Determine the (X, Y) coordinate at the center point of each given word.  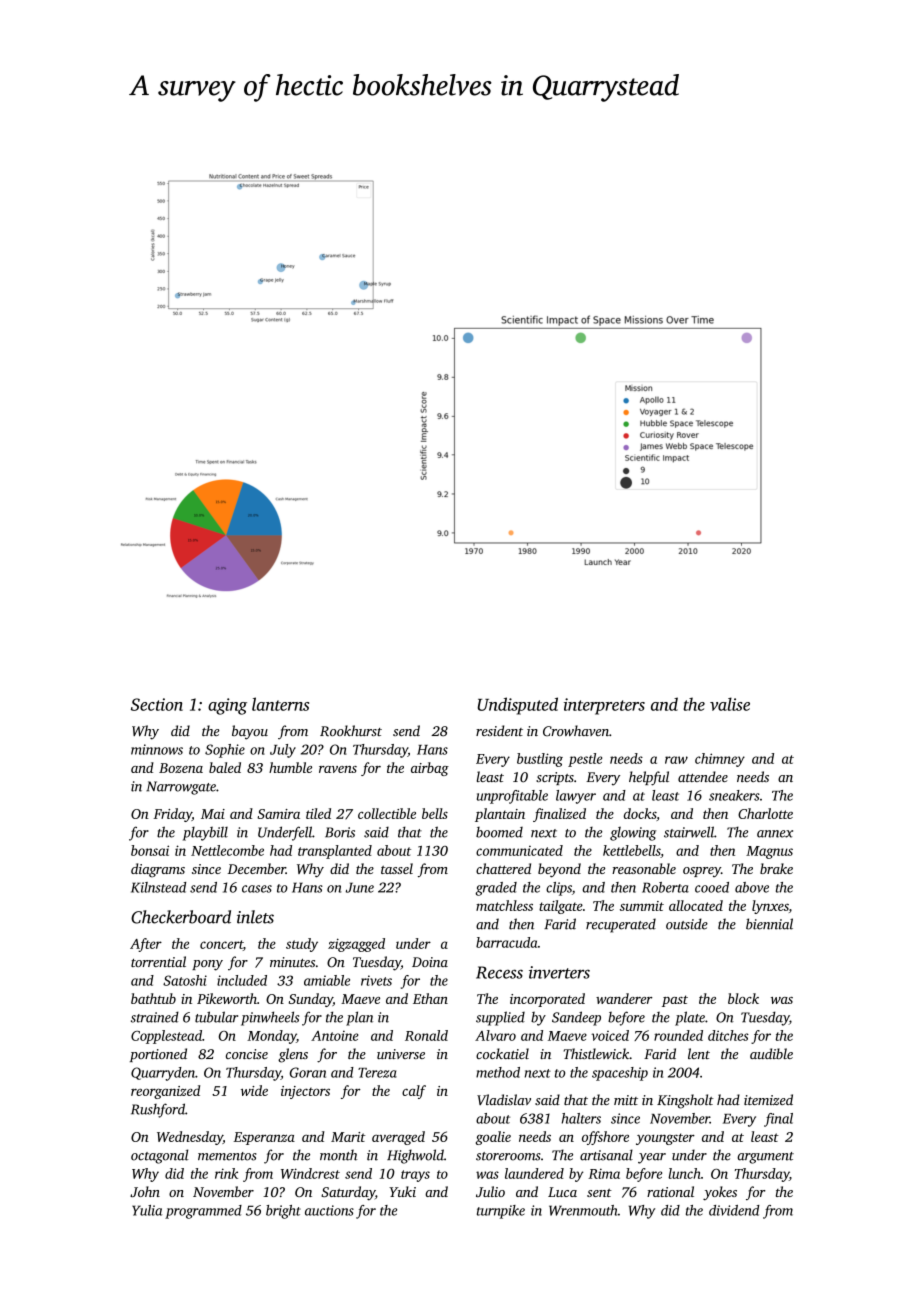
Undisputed (518, 706)
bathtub (153, 998)
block (743, 998)
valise (730, 704)
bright (283, 1212)
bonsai (150, 850)
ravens (338, 769)
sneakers (734, 795)
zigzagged (356, 945)
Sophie (225, 751)
